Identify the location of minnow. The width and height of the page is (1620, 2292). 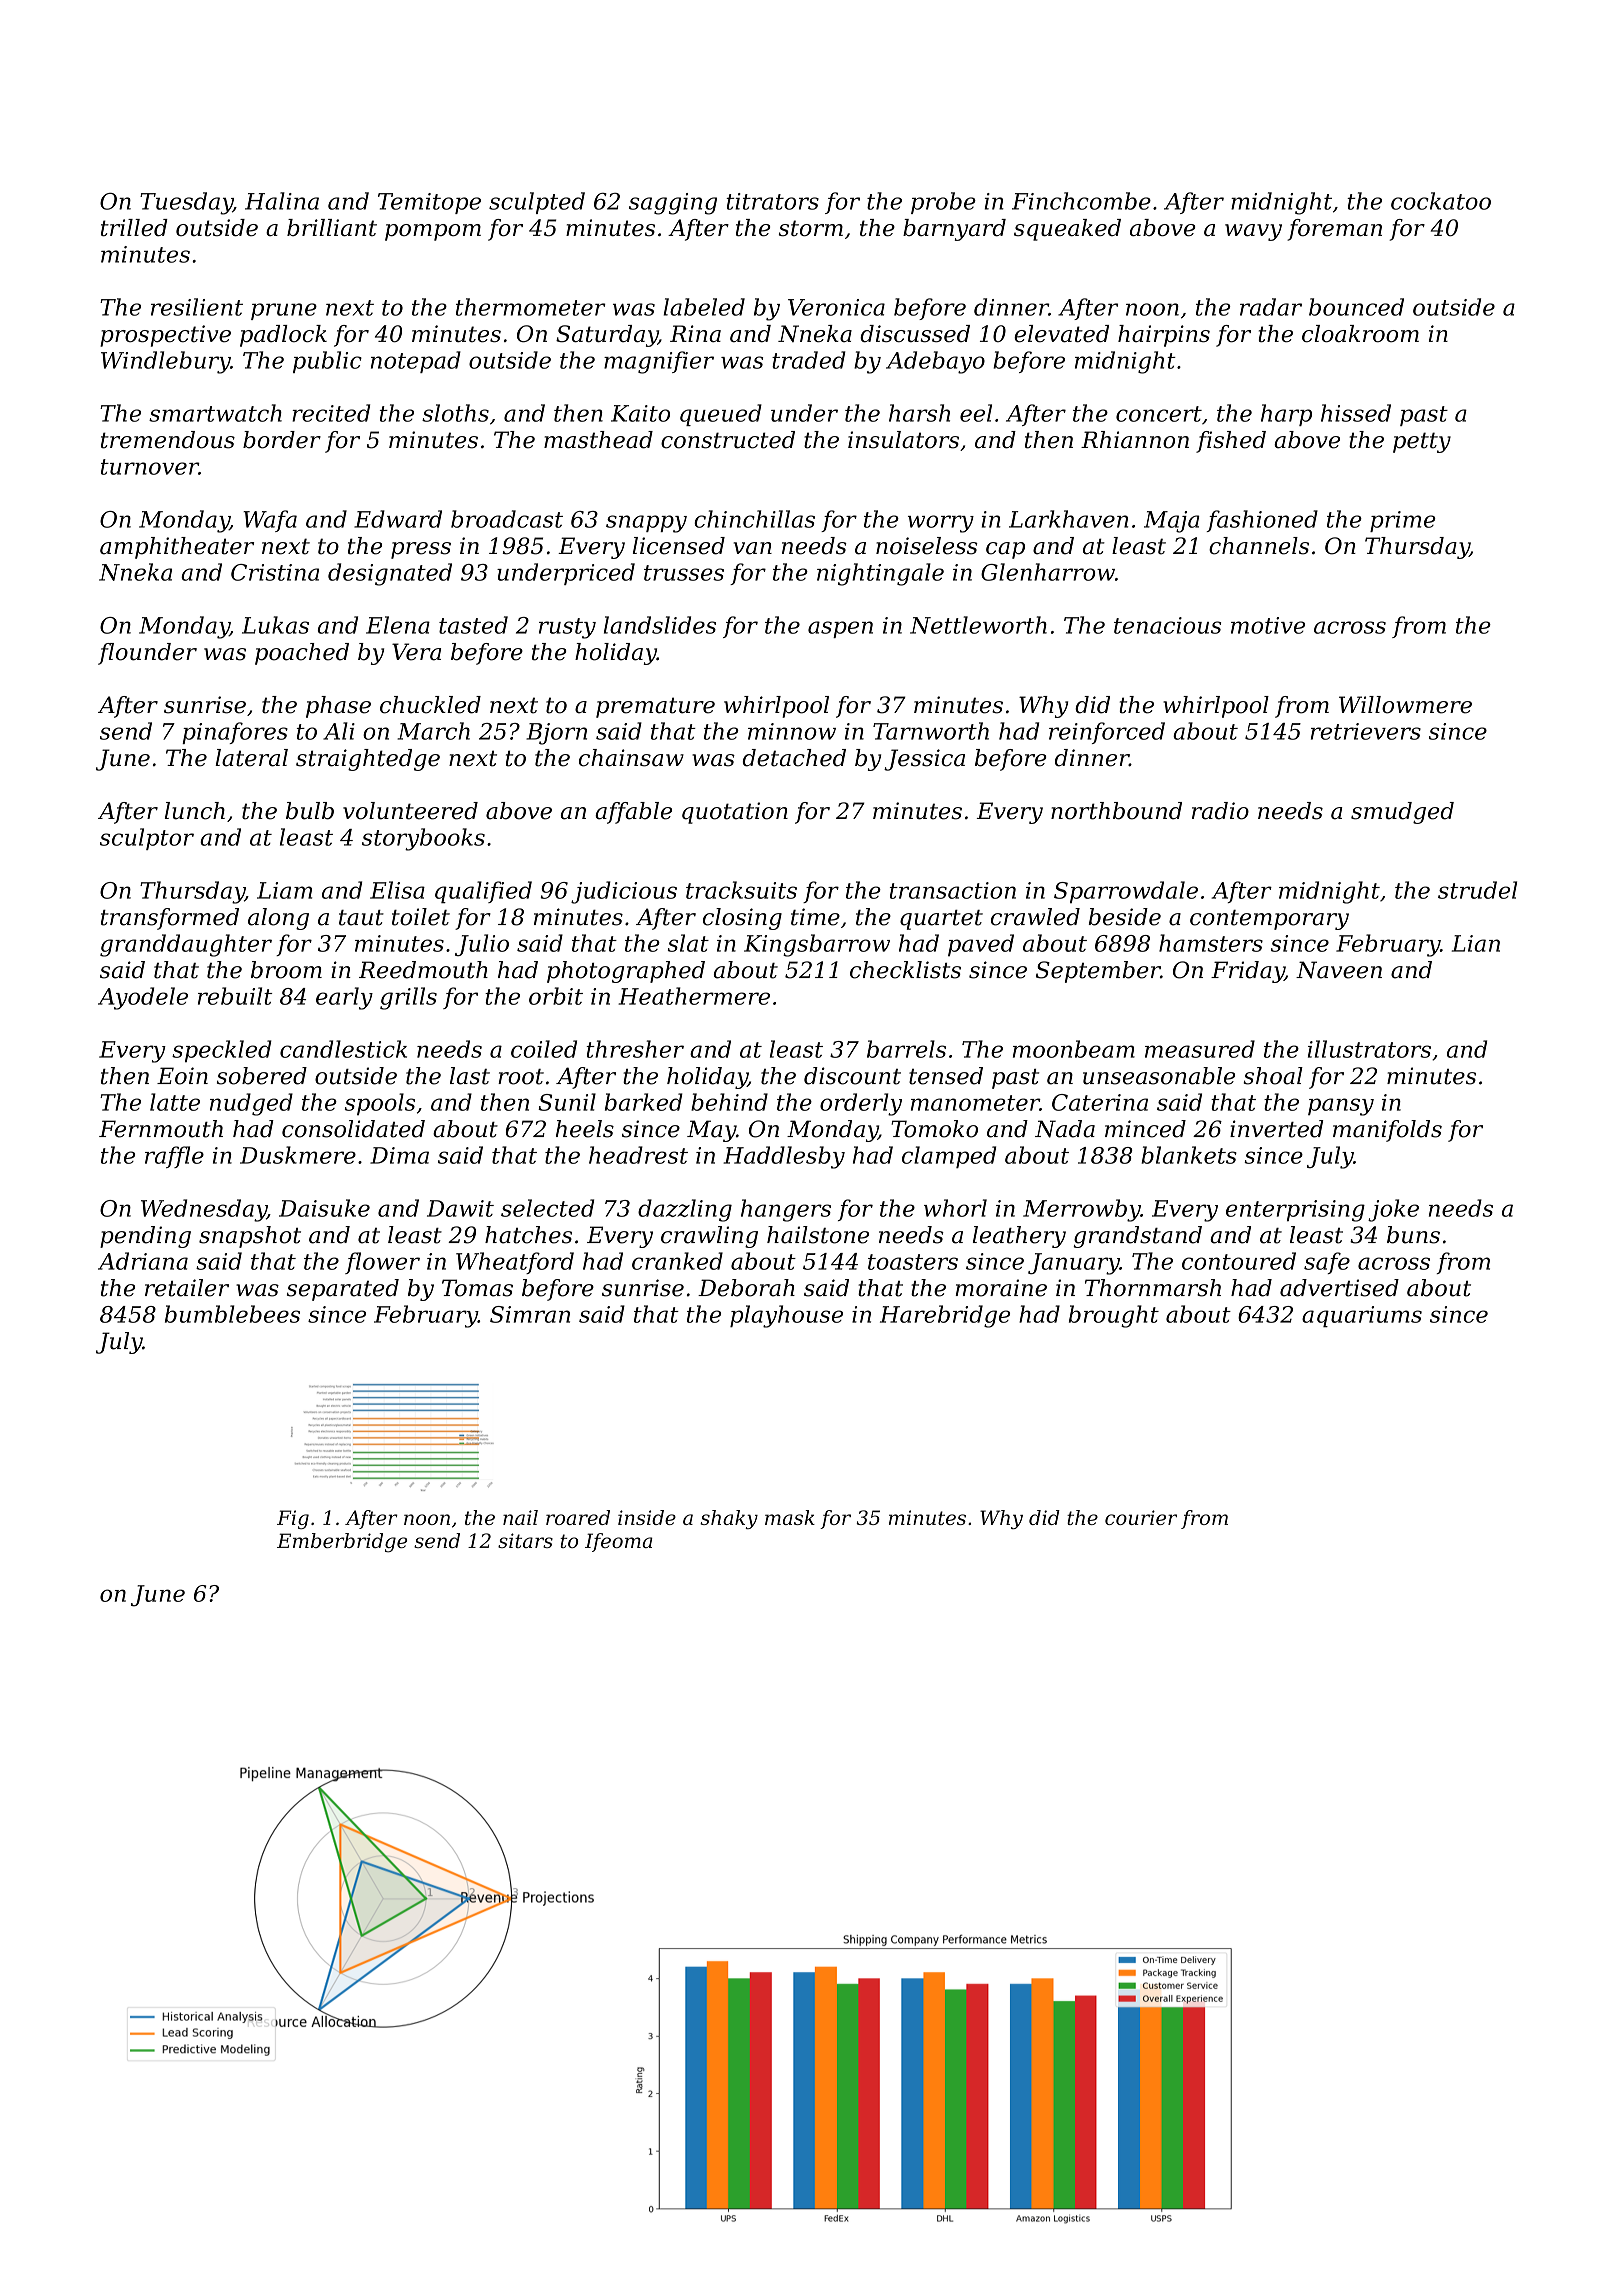
(792, 731).
